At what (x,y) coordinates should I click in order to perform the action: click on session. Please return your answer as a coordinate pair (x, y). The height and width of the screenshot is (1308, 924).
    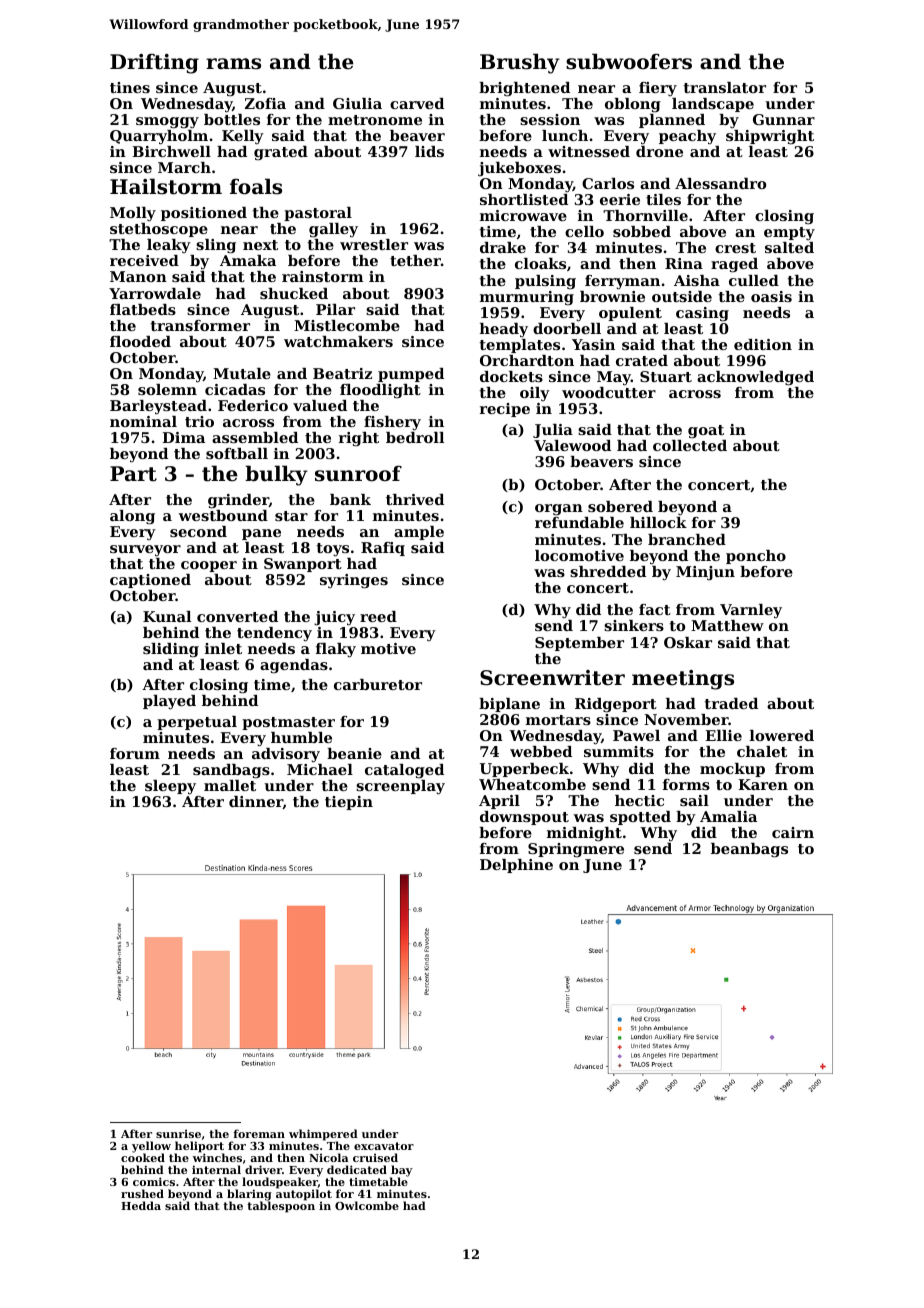
    Looking at the image, I should click on (550, 119).
